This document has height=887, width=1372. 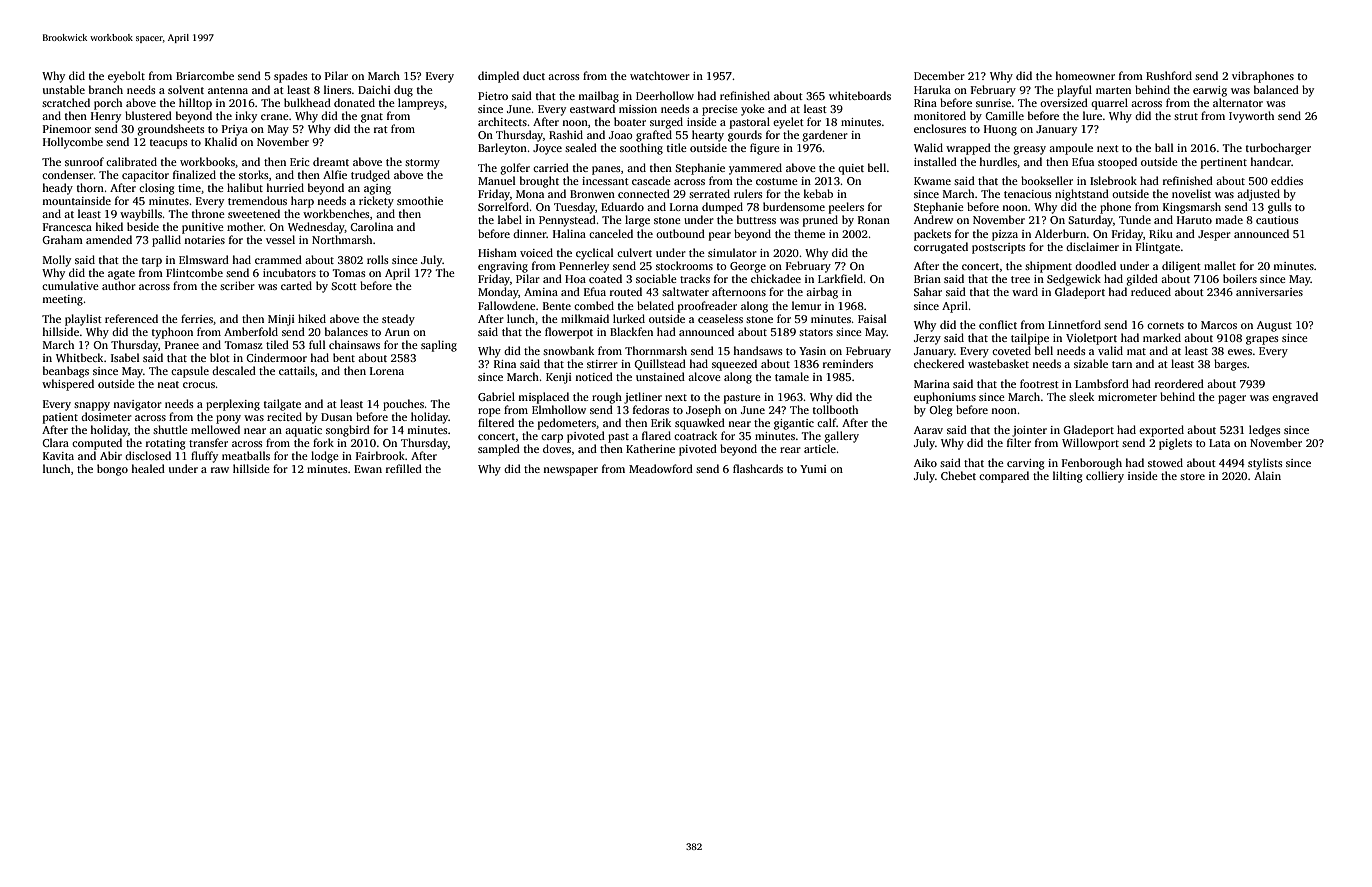 I want to click on Ewan, so click(x=368, y=469).
